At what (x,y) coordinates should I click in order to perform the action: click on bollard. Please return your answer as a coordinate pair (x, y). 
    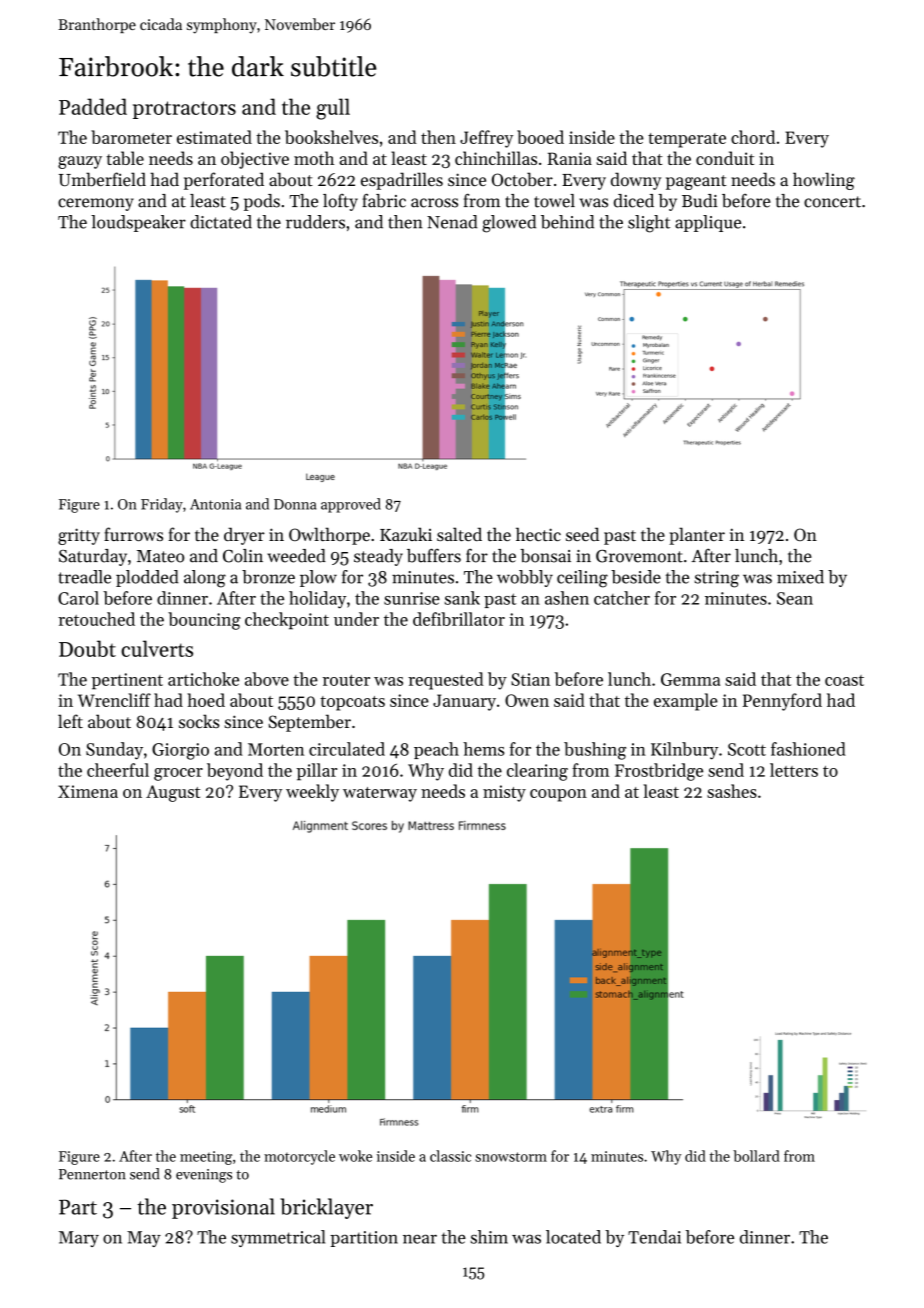
    Looking at the image, I should click on (756, 1156).
